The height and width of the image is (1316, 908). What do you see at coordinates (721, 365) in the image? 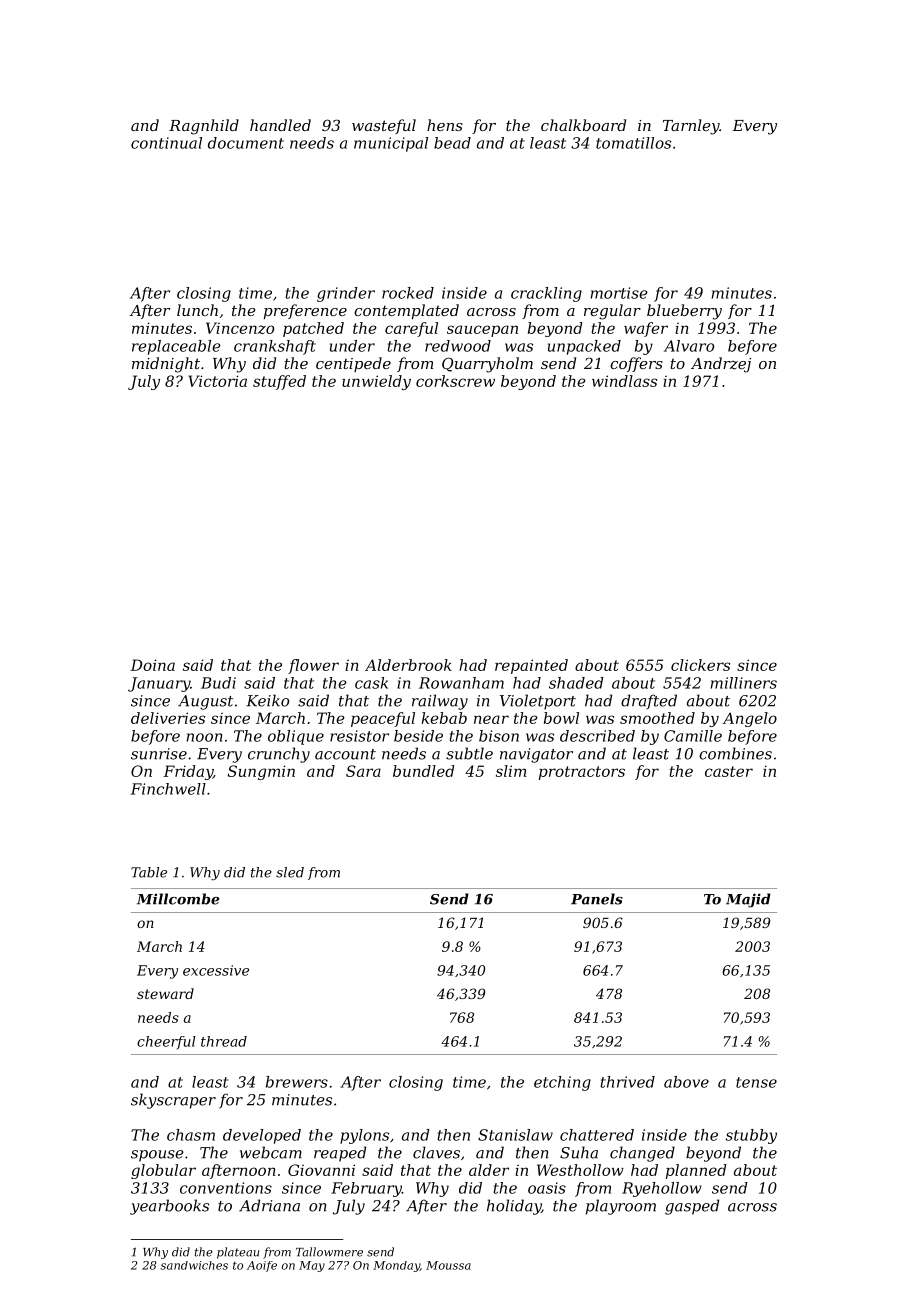
I see `Andrzej` at bounding box center [721, 365].
